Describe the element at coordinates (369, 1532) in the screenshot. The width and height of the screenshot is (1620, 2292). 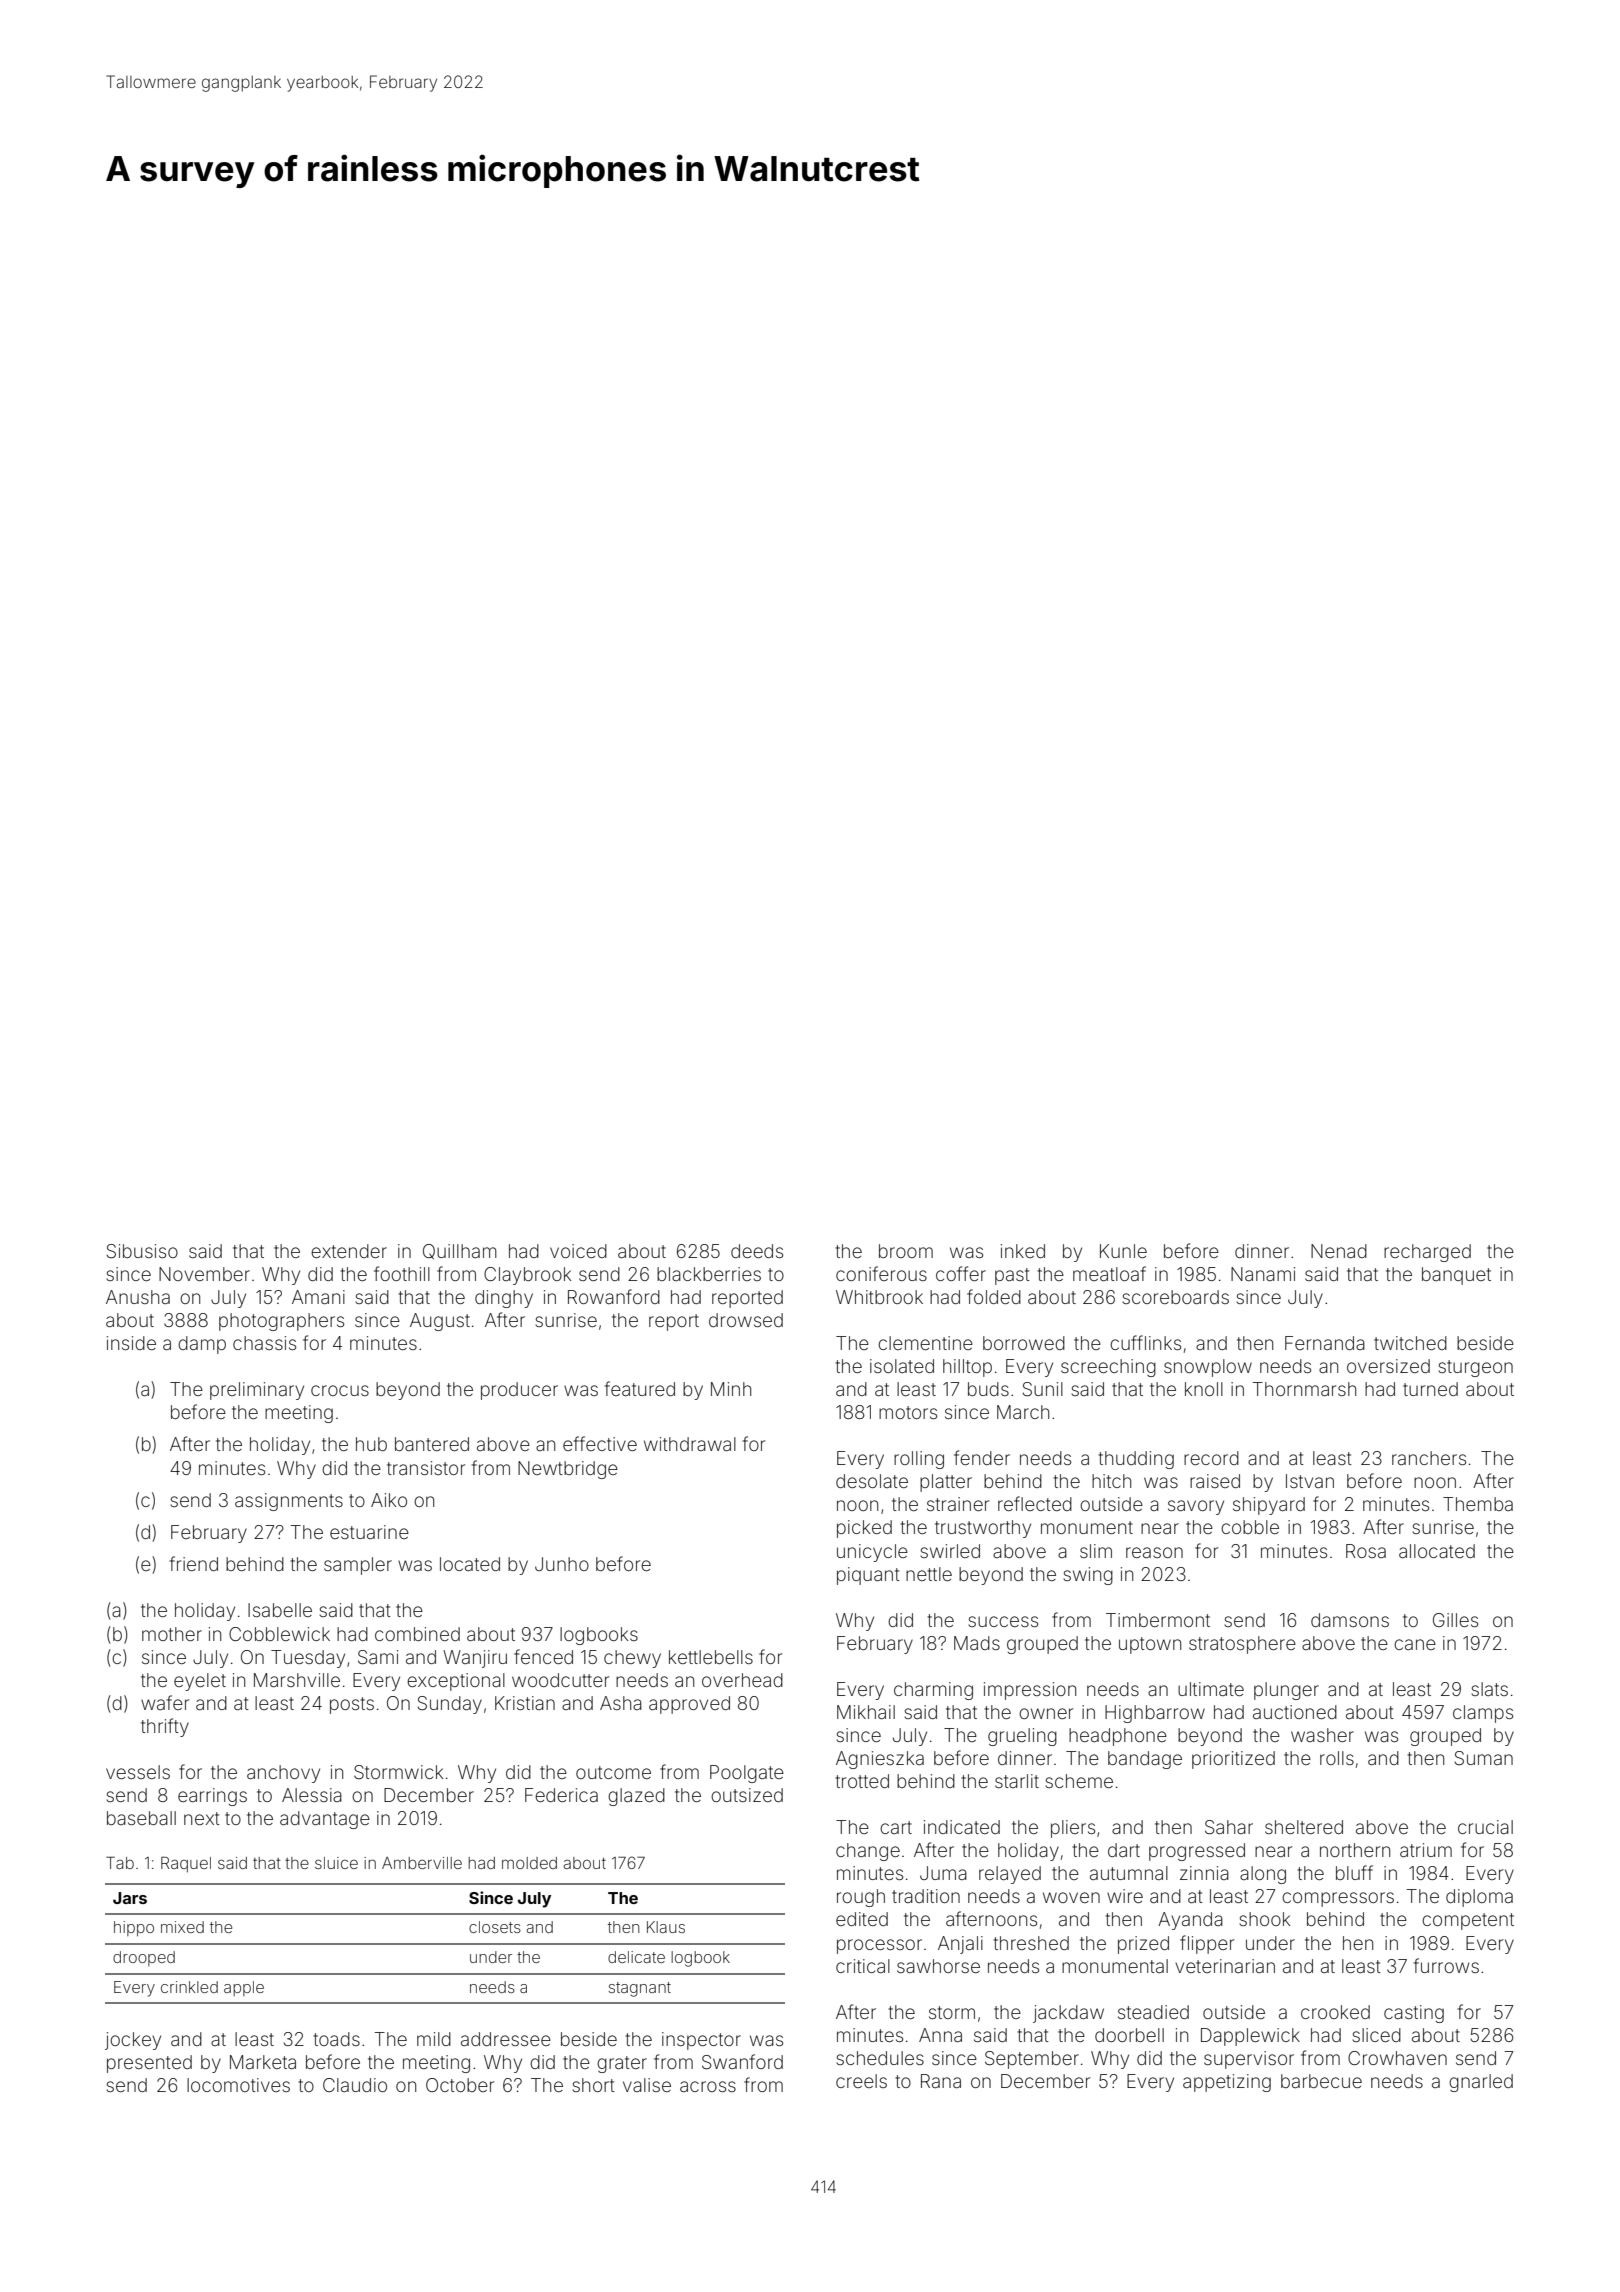
I see `estuarine` at that location.
